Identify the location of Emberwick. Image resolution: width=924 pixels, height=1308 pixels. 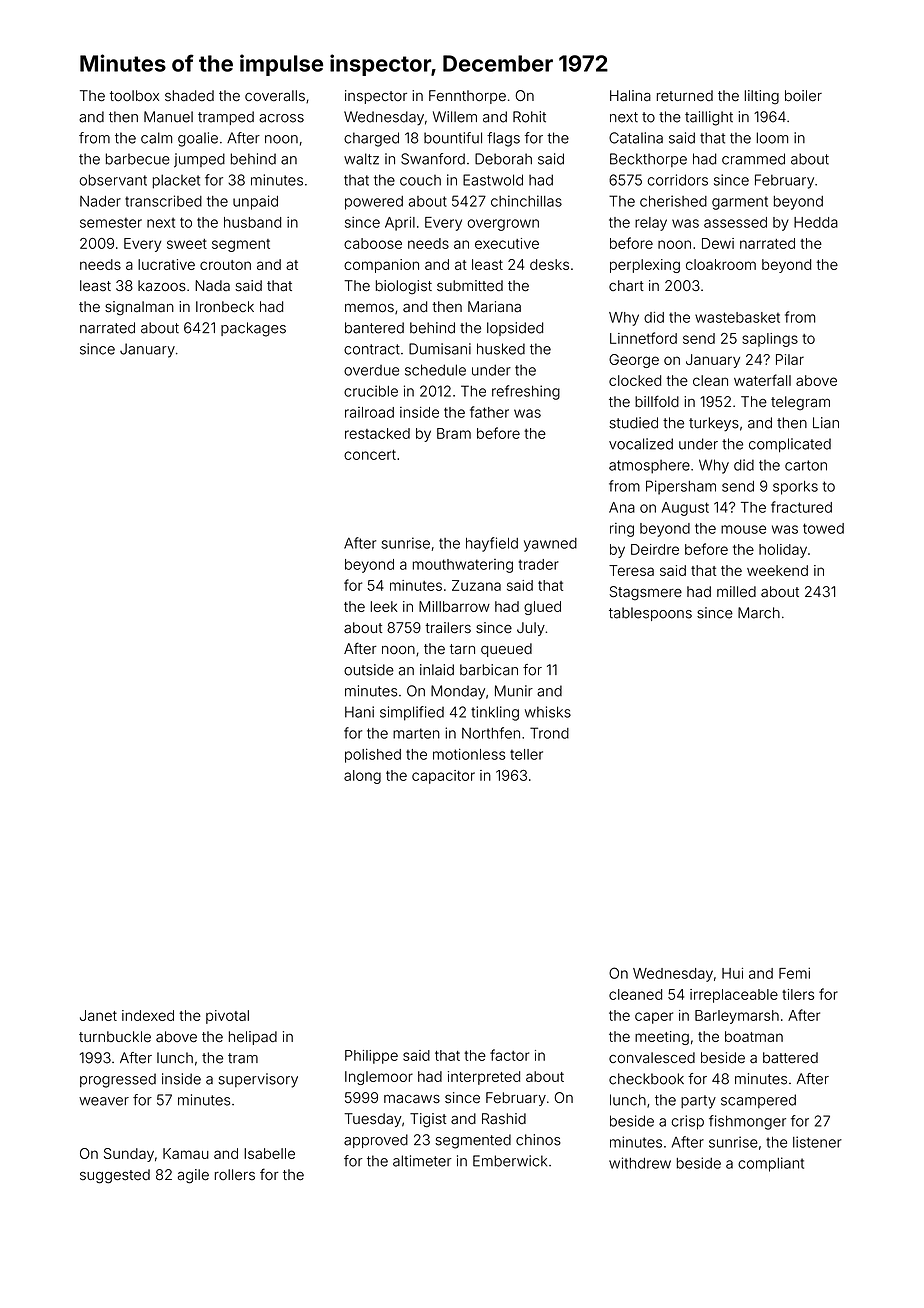
(510, 1161).
